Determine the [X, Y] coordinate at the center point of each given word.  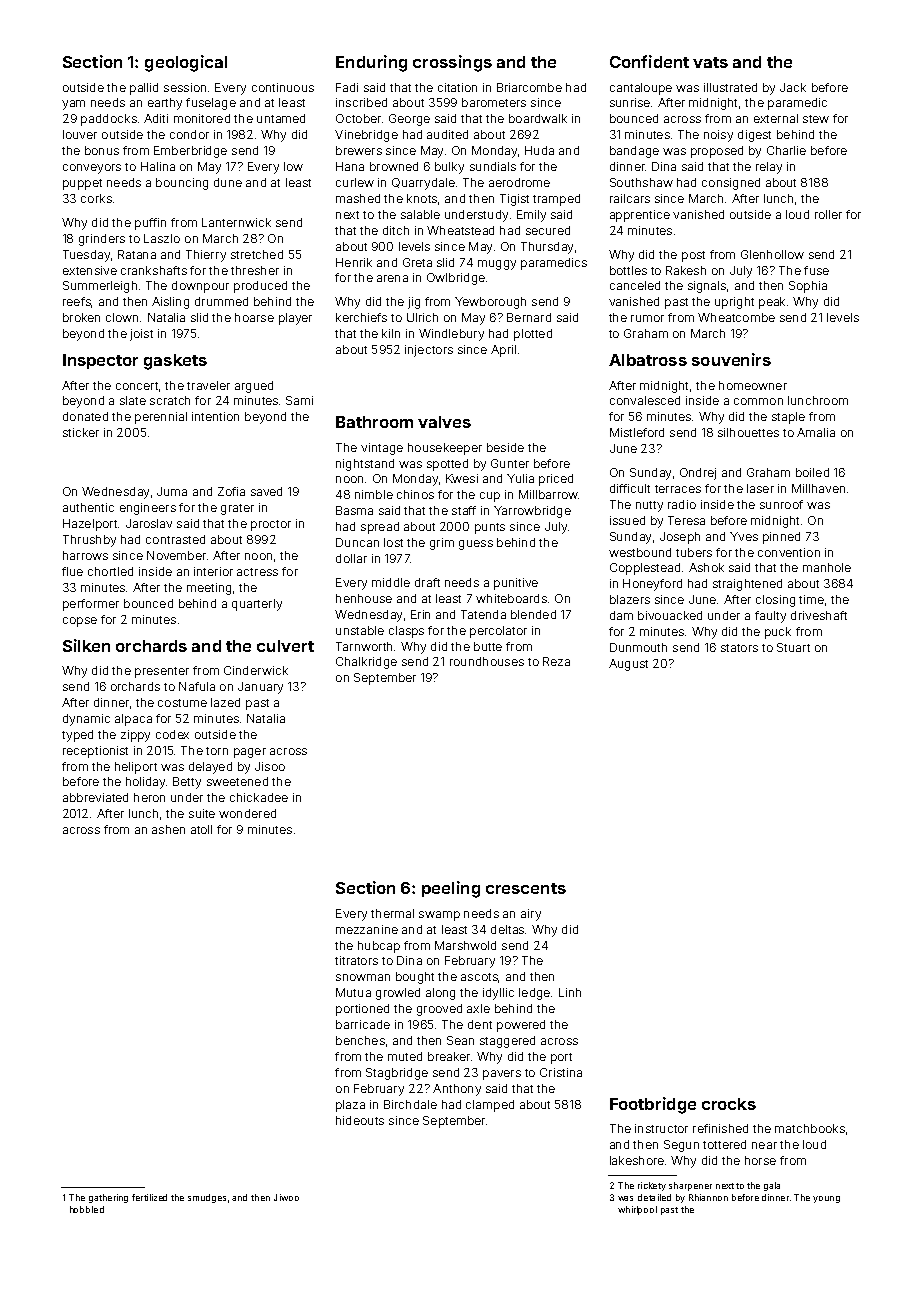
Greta [417, 262]
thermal [392, 913]
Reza [556, 661]
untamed [281, 118]
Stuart [793, 647]
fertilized [149, 1197]
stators [739, 648]
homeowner [753, 385]
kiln [391, 333]
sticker [81, 432]
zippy [135, 736]
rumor [647, 318]
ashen [168, 829]
